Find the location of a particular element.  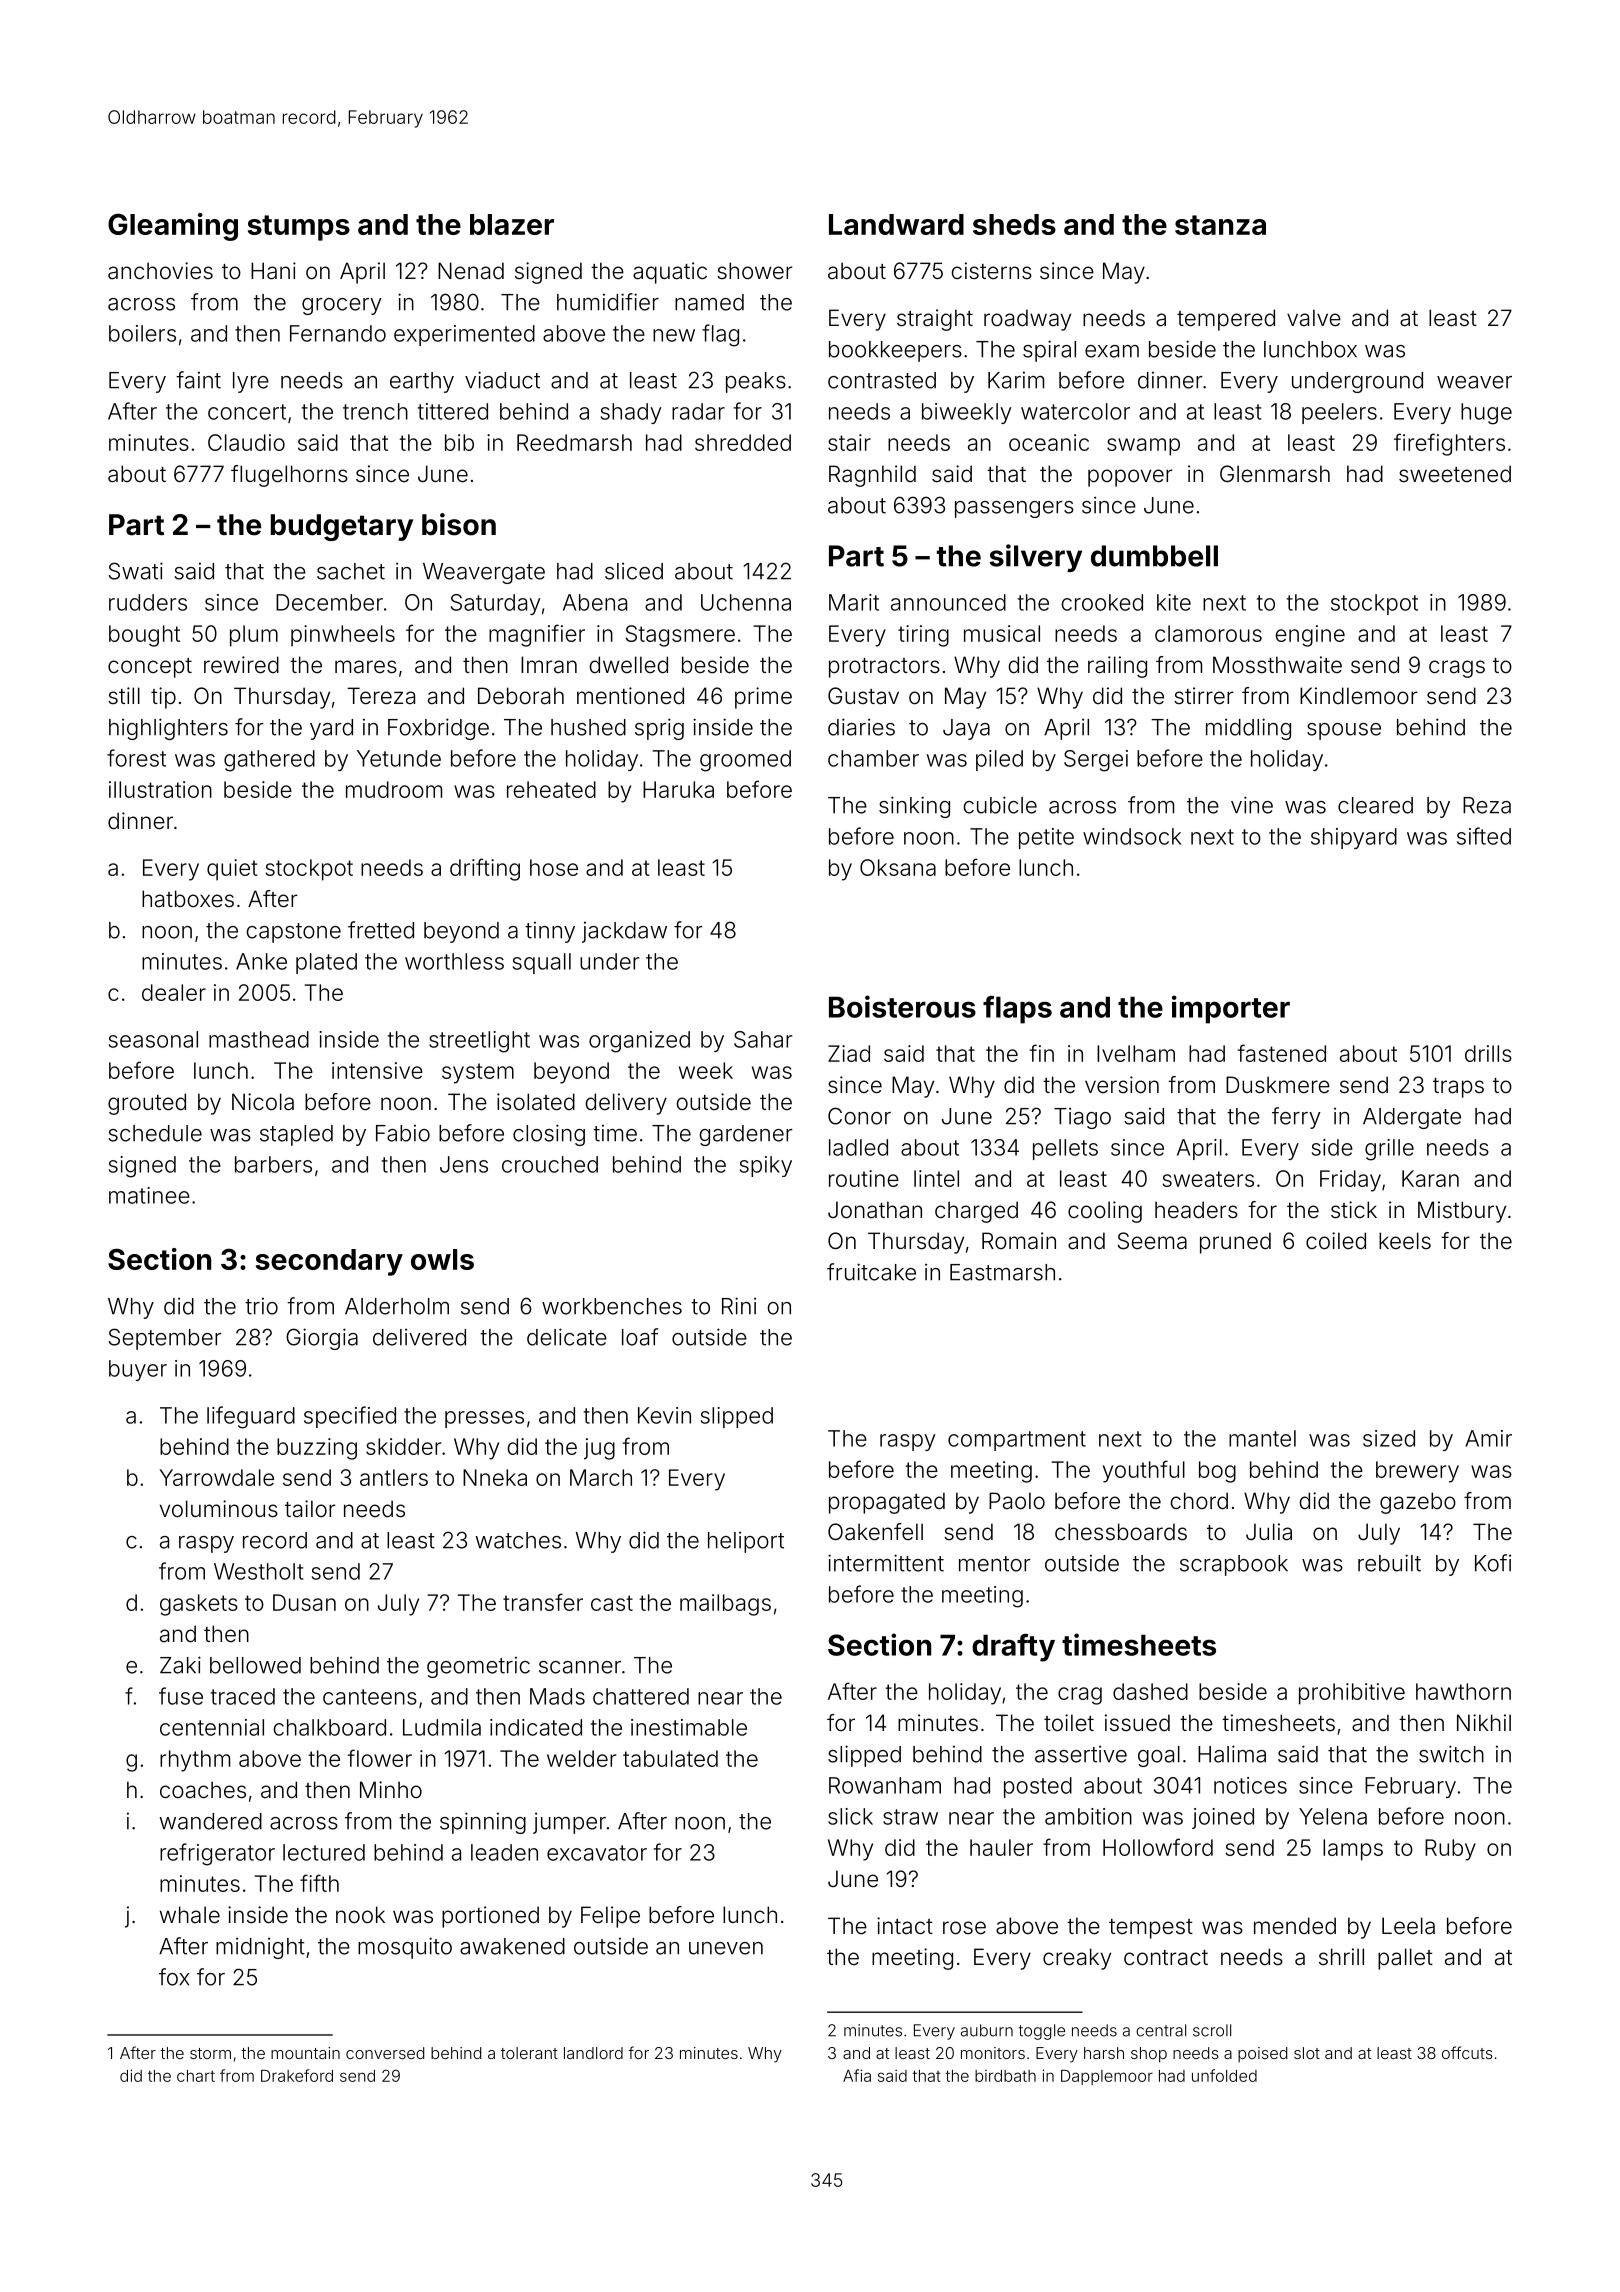

windsock is located at coordinates (1132, 836).
